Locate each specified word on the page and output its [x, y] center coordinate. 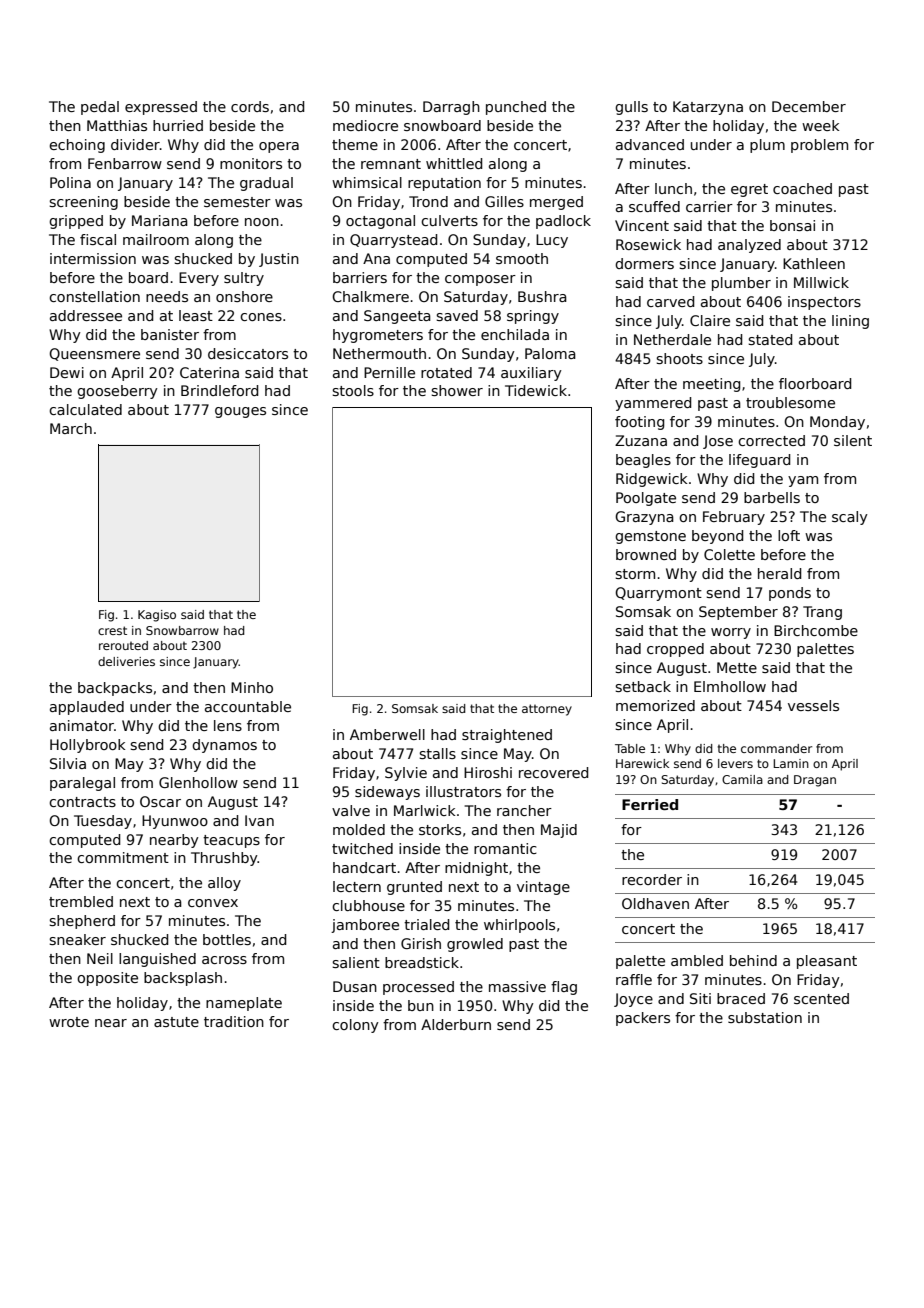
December [809, 106]
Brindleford [219, 390]
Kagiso [157, 616]
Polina [70, 182]
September [738, 613]
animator [82, 725]
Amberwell [387, 734]
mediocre [365, 125]
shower [457, 390]
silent [853, 440]
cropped [675, 650]
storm [635, 574]
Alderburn [456, 1024]
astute [176, 1022]
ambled [697, 960]
